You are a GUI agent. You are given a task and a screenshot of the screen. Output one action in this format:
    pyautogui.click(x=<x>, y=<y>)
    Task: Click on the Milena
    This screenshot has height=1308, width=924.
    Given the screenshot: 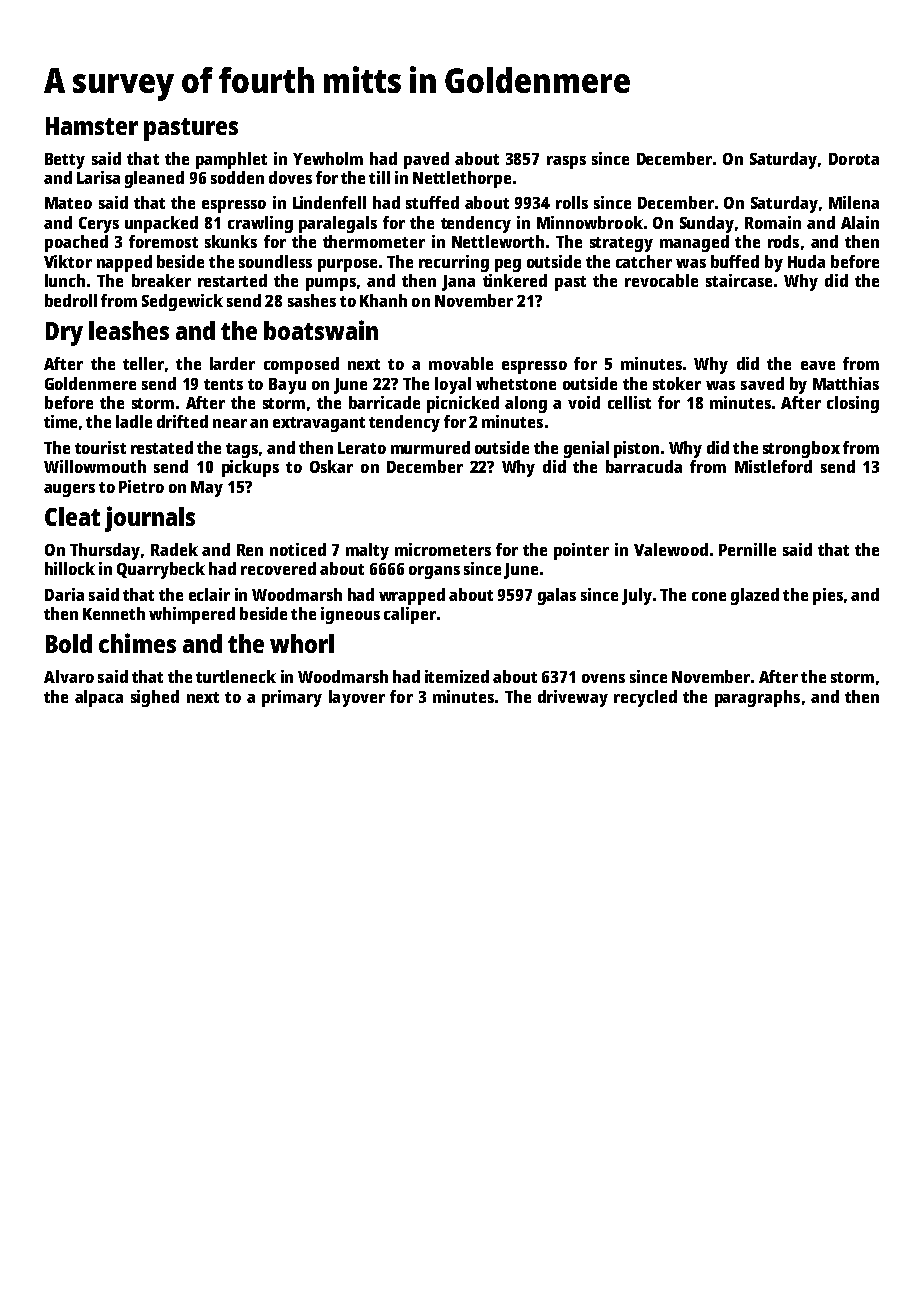 What is the action you would take?
    pyautogui.click(x=854, y=202)
